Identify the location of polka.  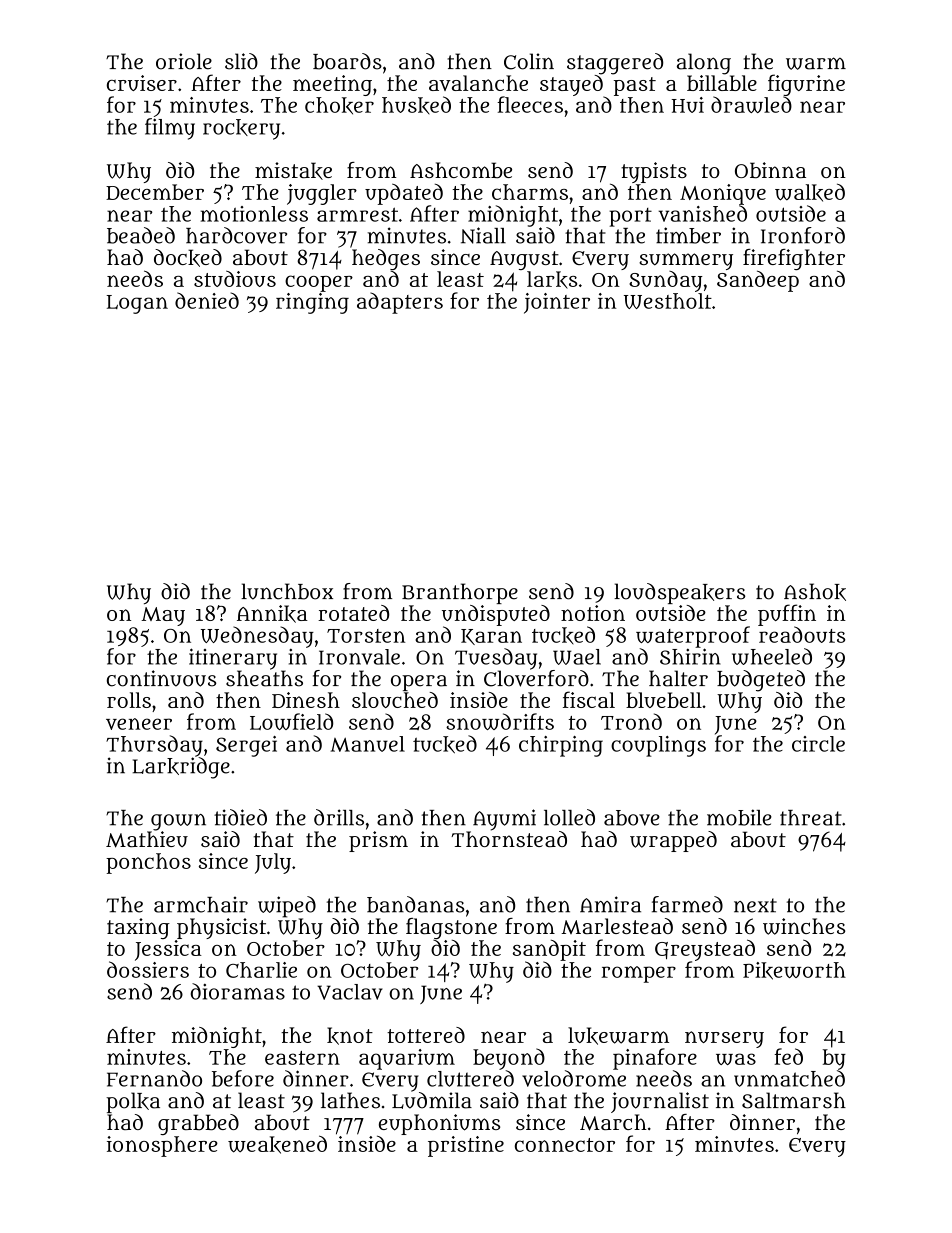
(133, 1102).
